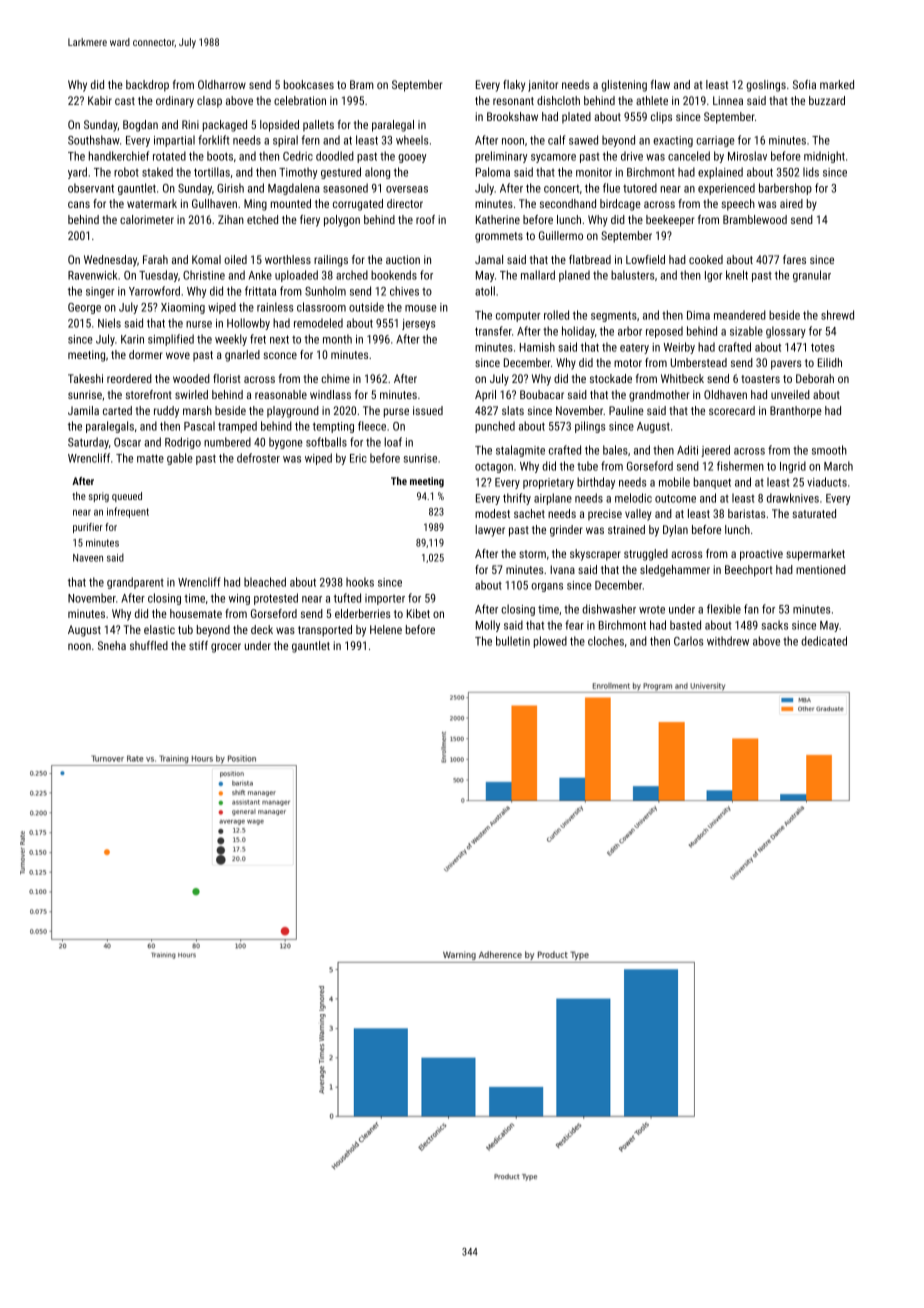  I want to click on valley, so click(638, 515).
